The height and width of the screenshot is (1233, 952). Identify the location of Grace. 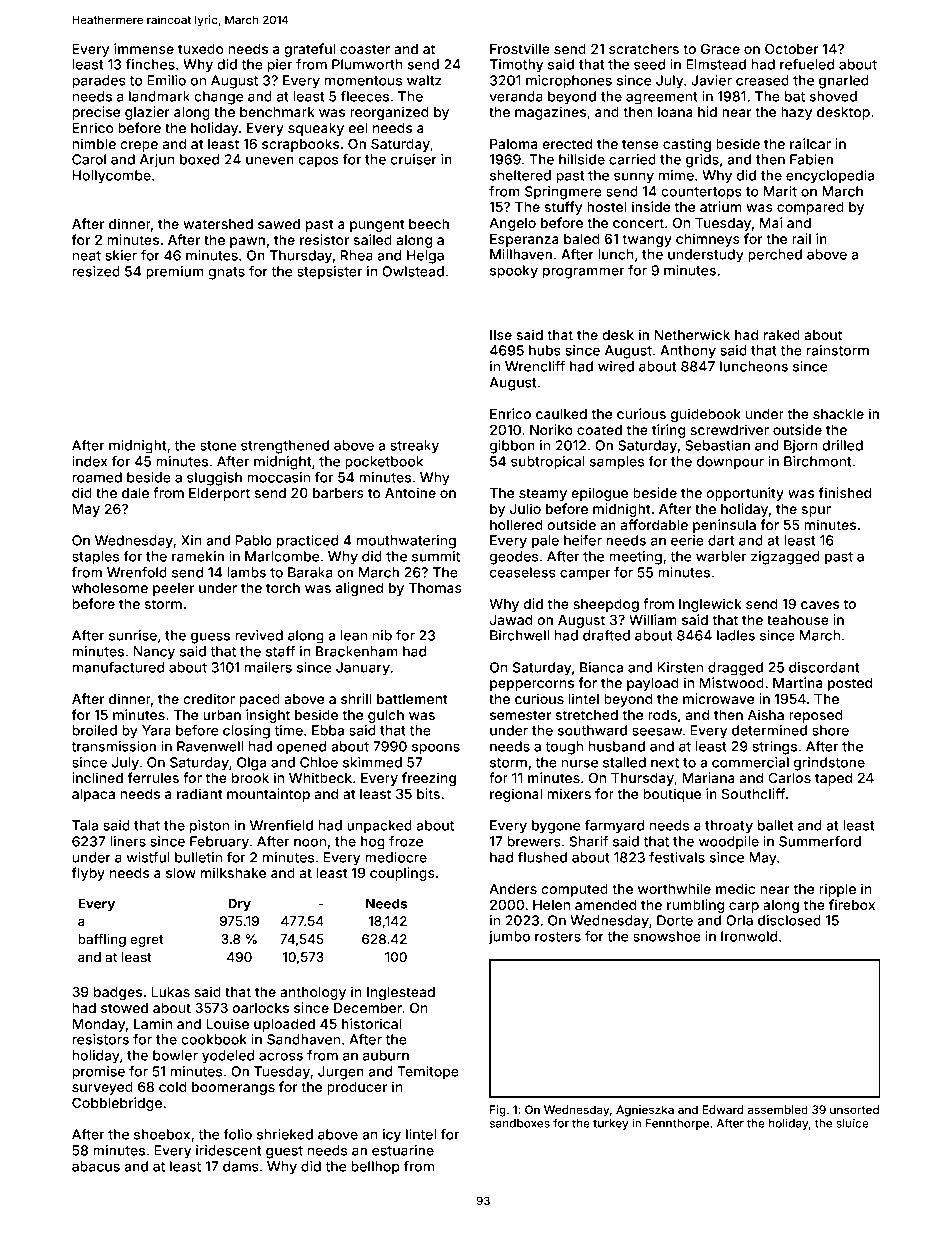
(720, 48).
